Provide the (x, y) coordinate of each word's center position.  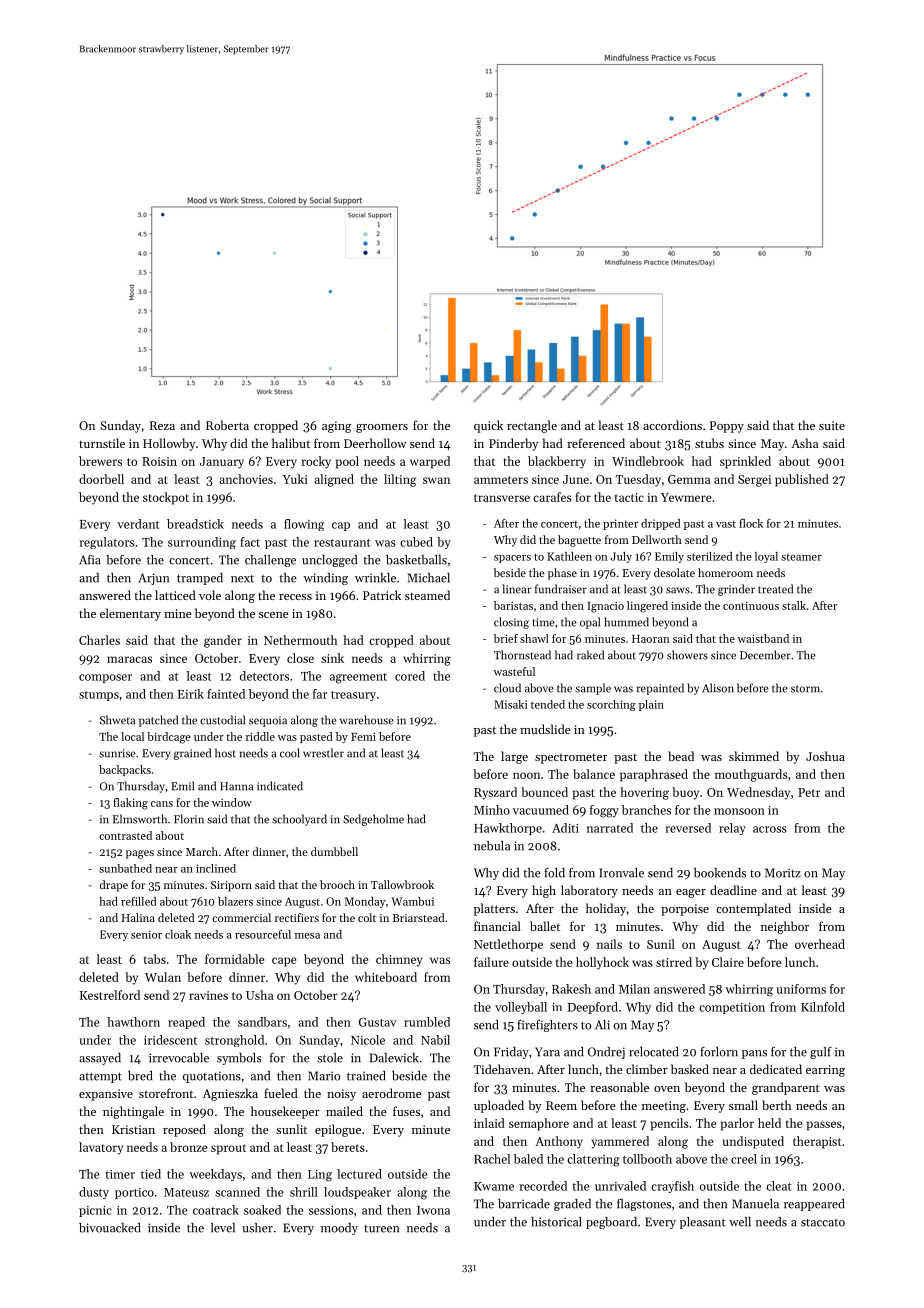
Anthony (559, 1142)
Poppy (727, 427)
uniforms (801, 989)
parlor (737, 1124)
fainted (226, 694)
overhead (820, 944)
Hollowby (169, 444)
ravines (208, 995)
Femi (363, 737)
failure (491, 962)
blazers (235, 901)
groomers (382, 428)
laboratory (589, 891)
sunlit (291, 1129)
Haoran (651, 639)
